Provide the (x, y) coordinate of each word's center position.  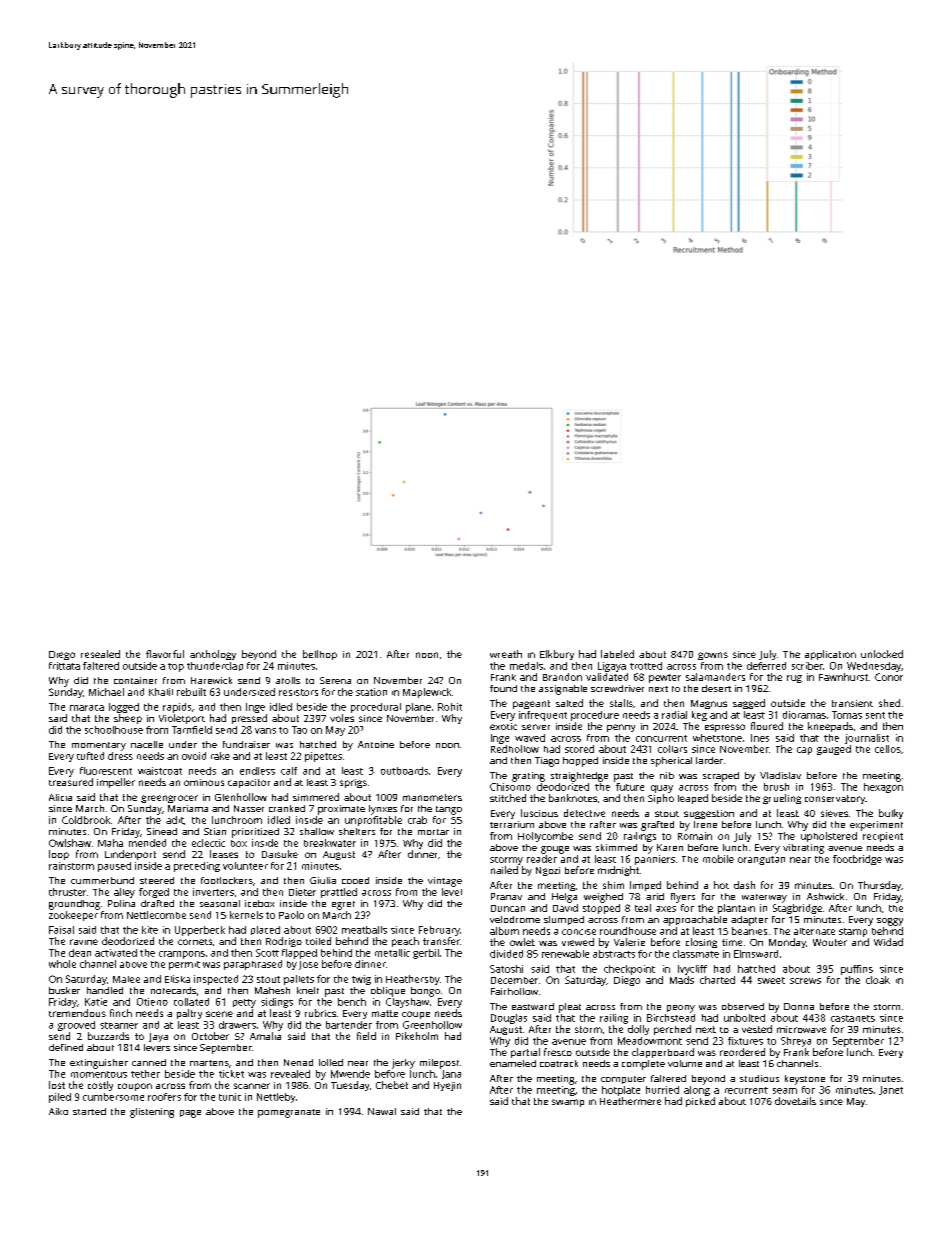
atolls (288, 680)
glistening (152, 1113)
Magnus (709, 704)
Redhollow (515, 749)
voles (342, 718)
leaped (693, 799)
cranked (287, 808)
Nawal (382, 1111)
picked (700, 1102)
